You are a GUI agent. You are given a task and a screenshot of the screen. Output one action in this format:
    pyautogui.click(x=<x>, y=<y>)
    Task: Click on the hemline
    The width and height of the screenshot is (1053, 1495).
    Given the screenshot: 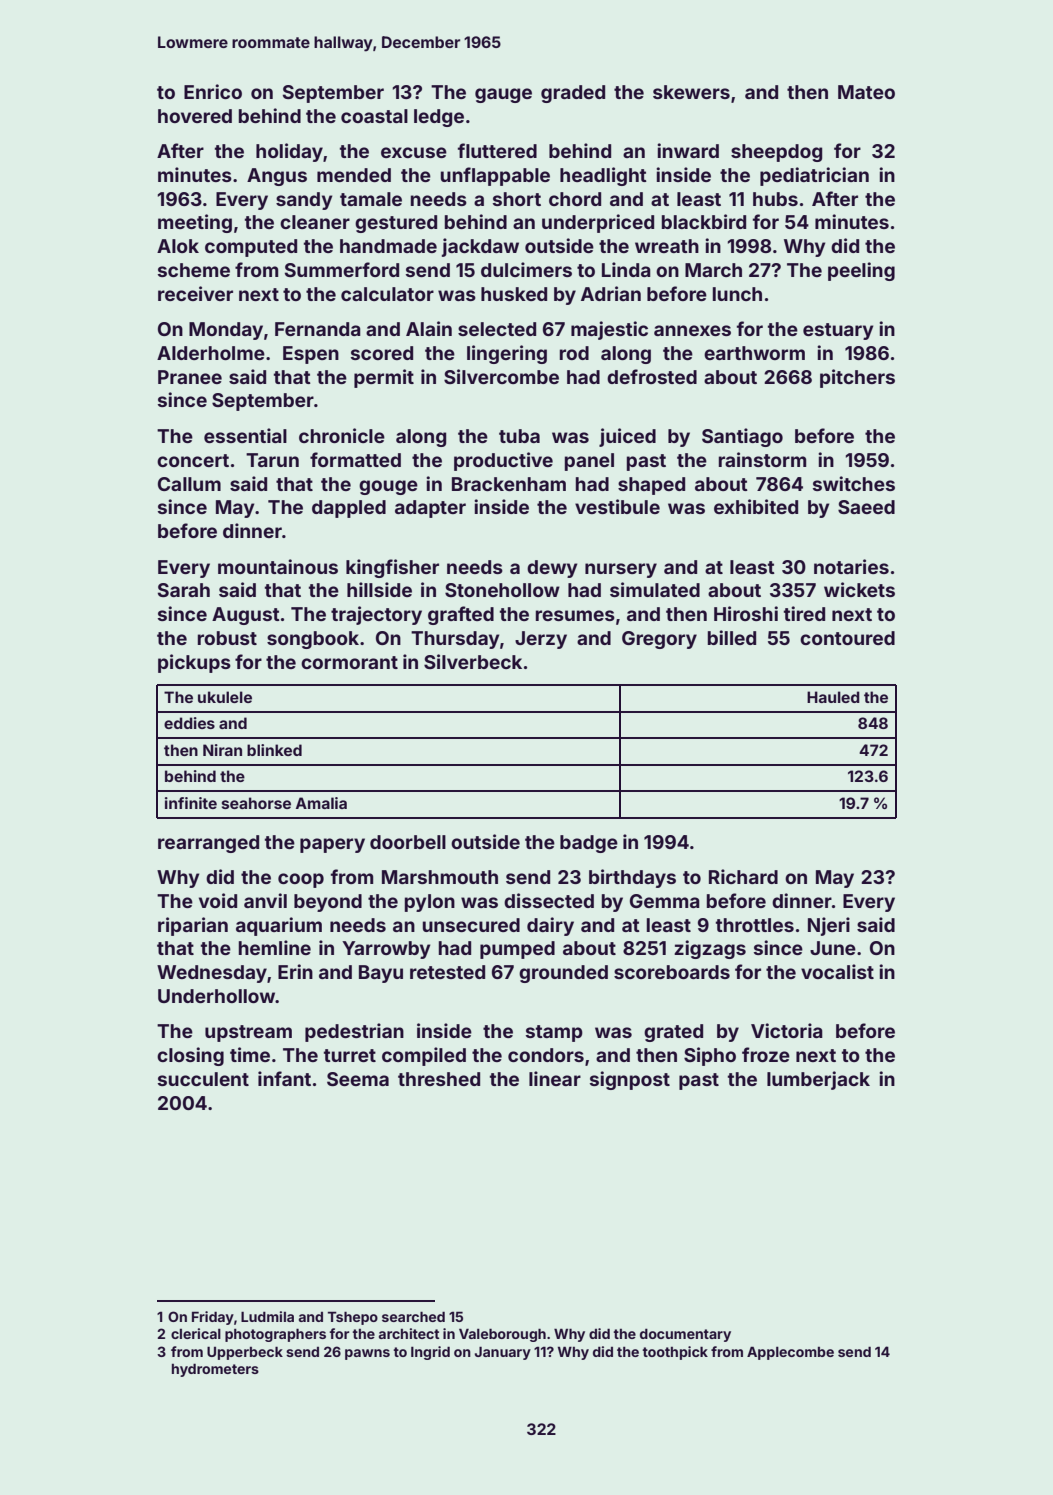 What is the action you would take?
    pyautogui.click(x=275, y=947)
